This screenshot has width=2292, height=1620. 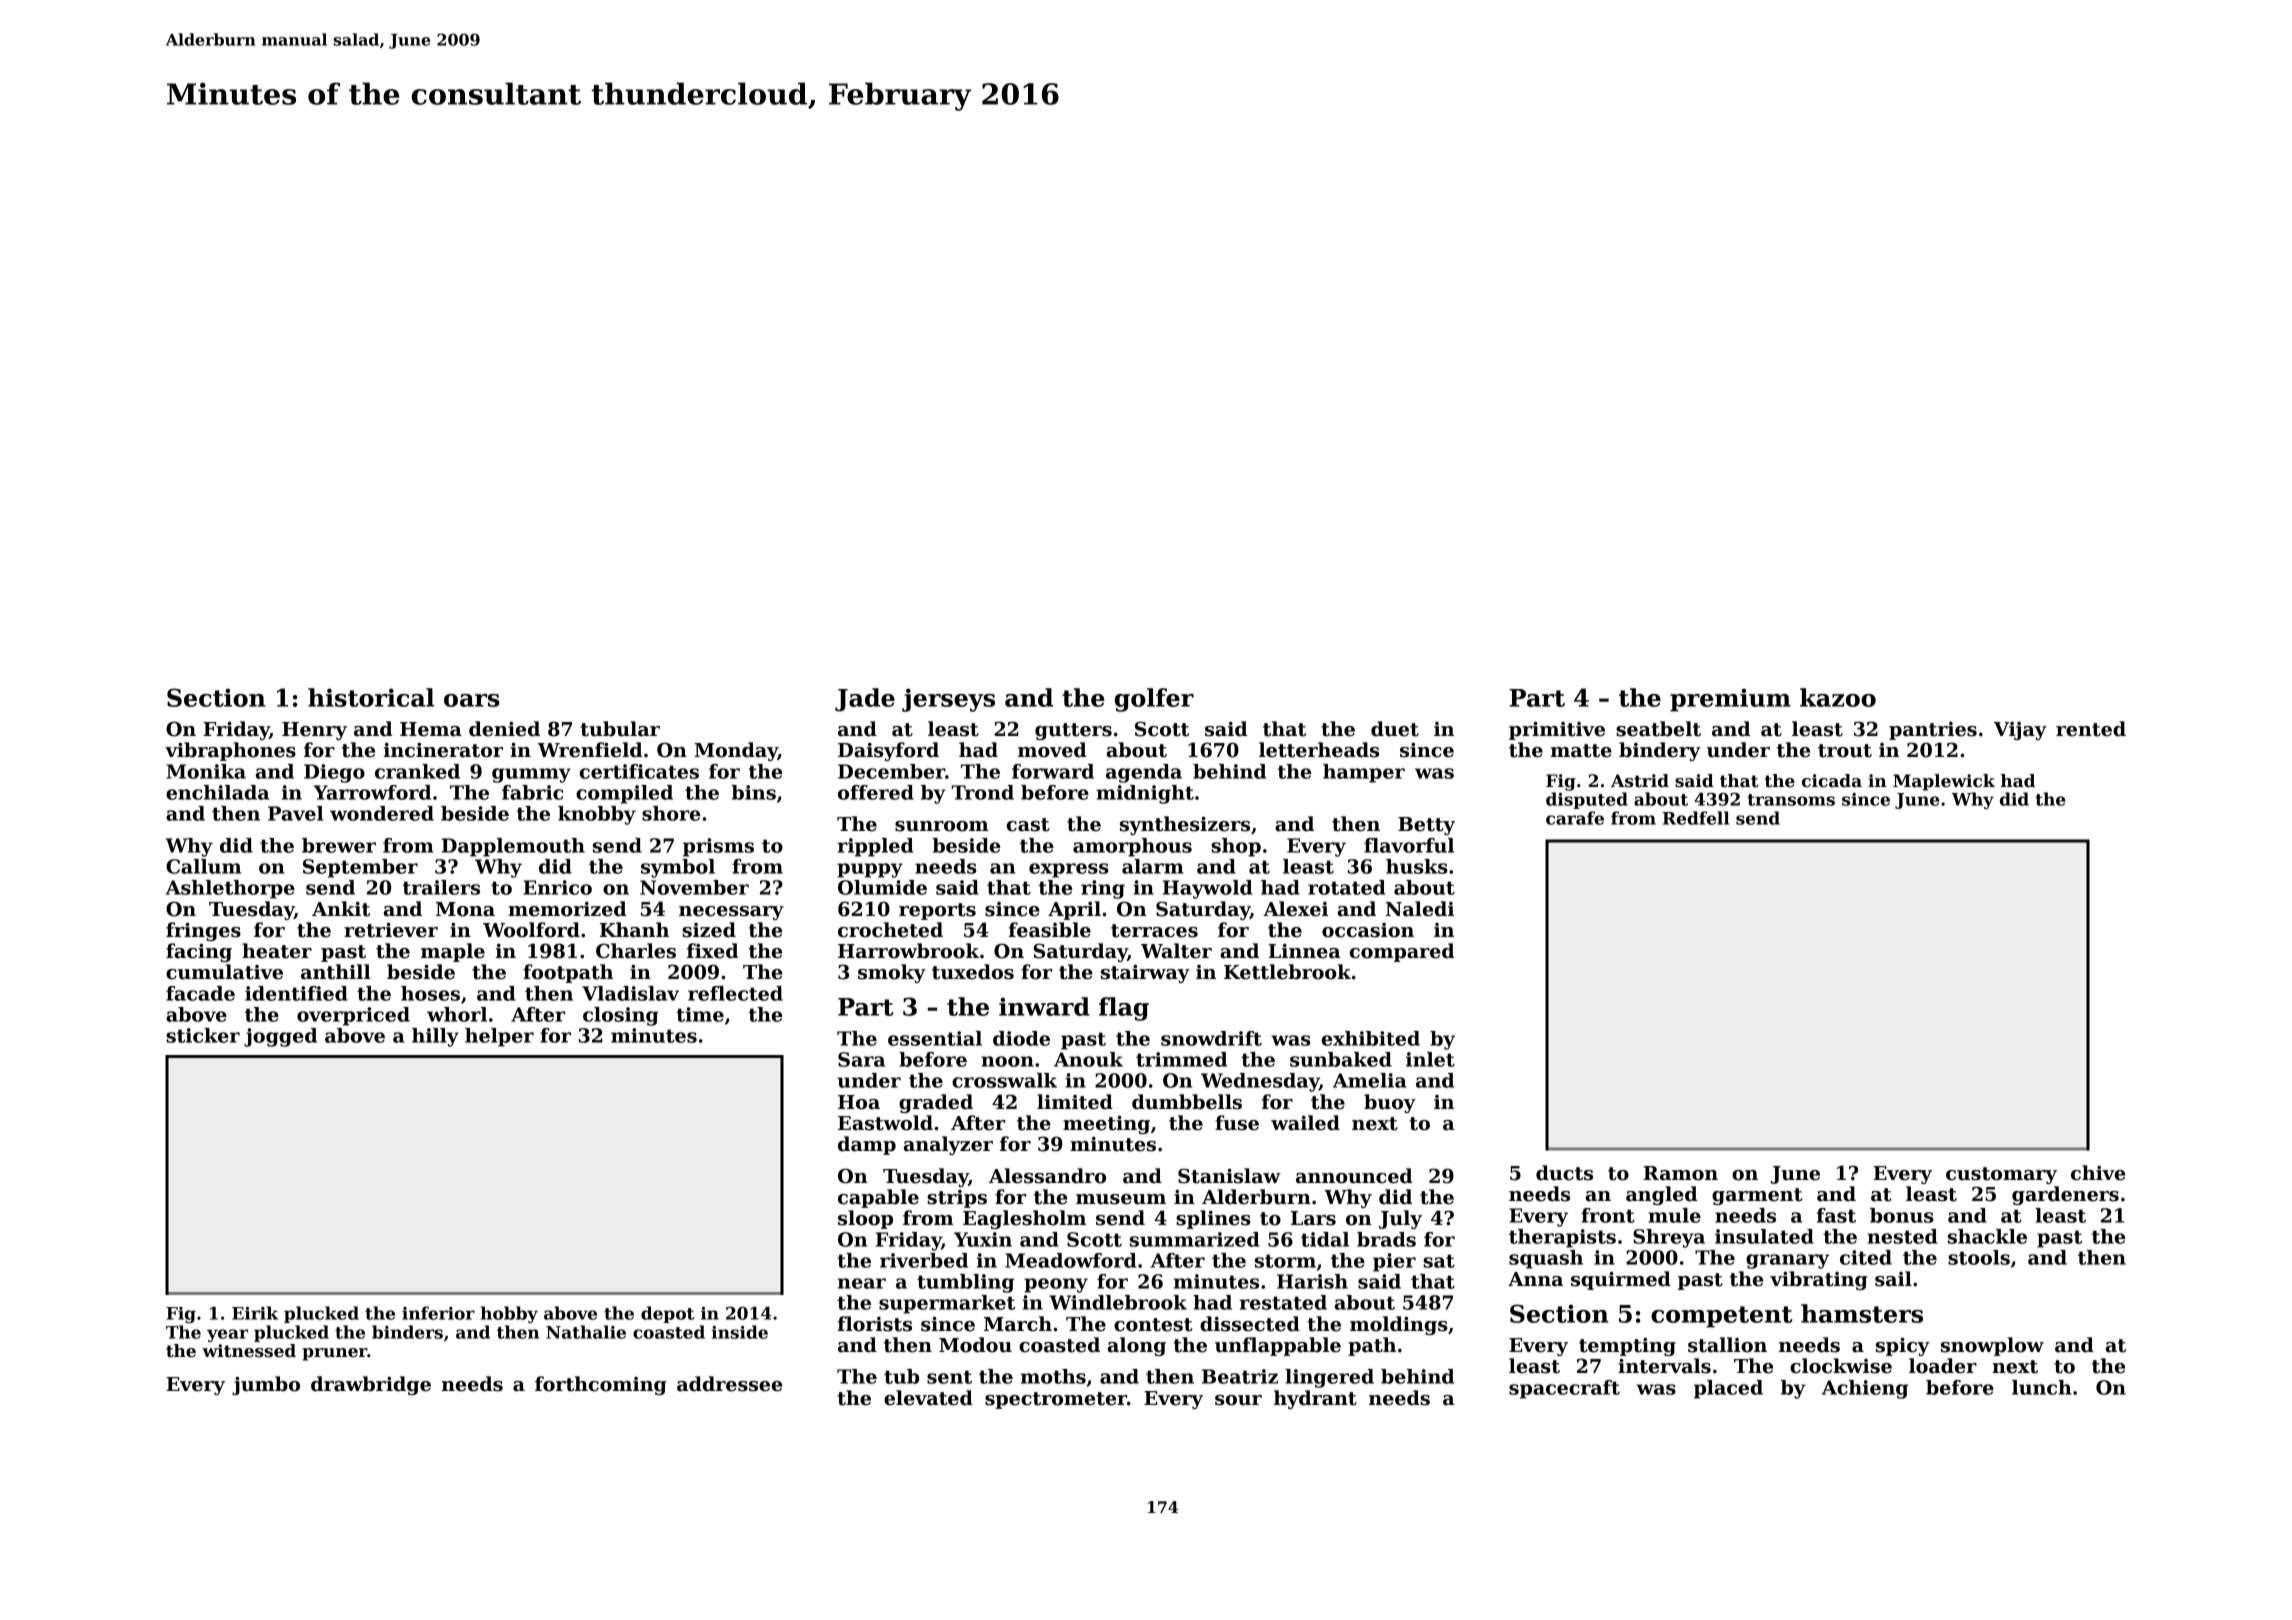 I want to click on kazoo, so click(x=1838, y=697).
